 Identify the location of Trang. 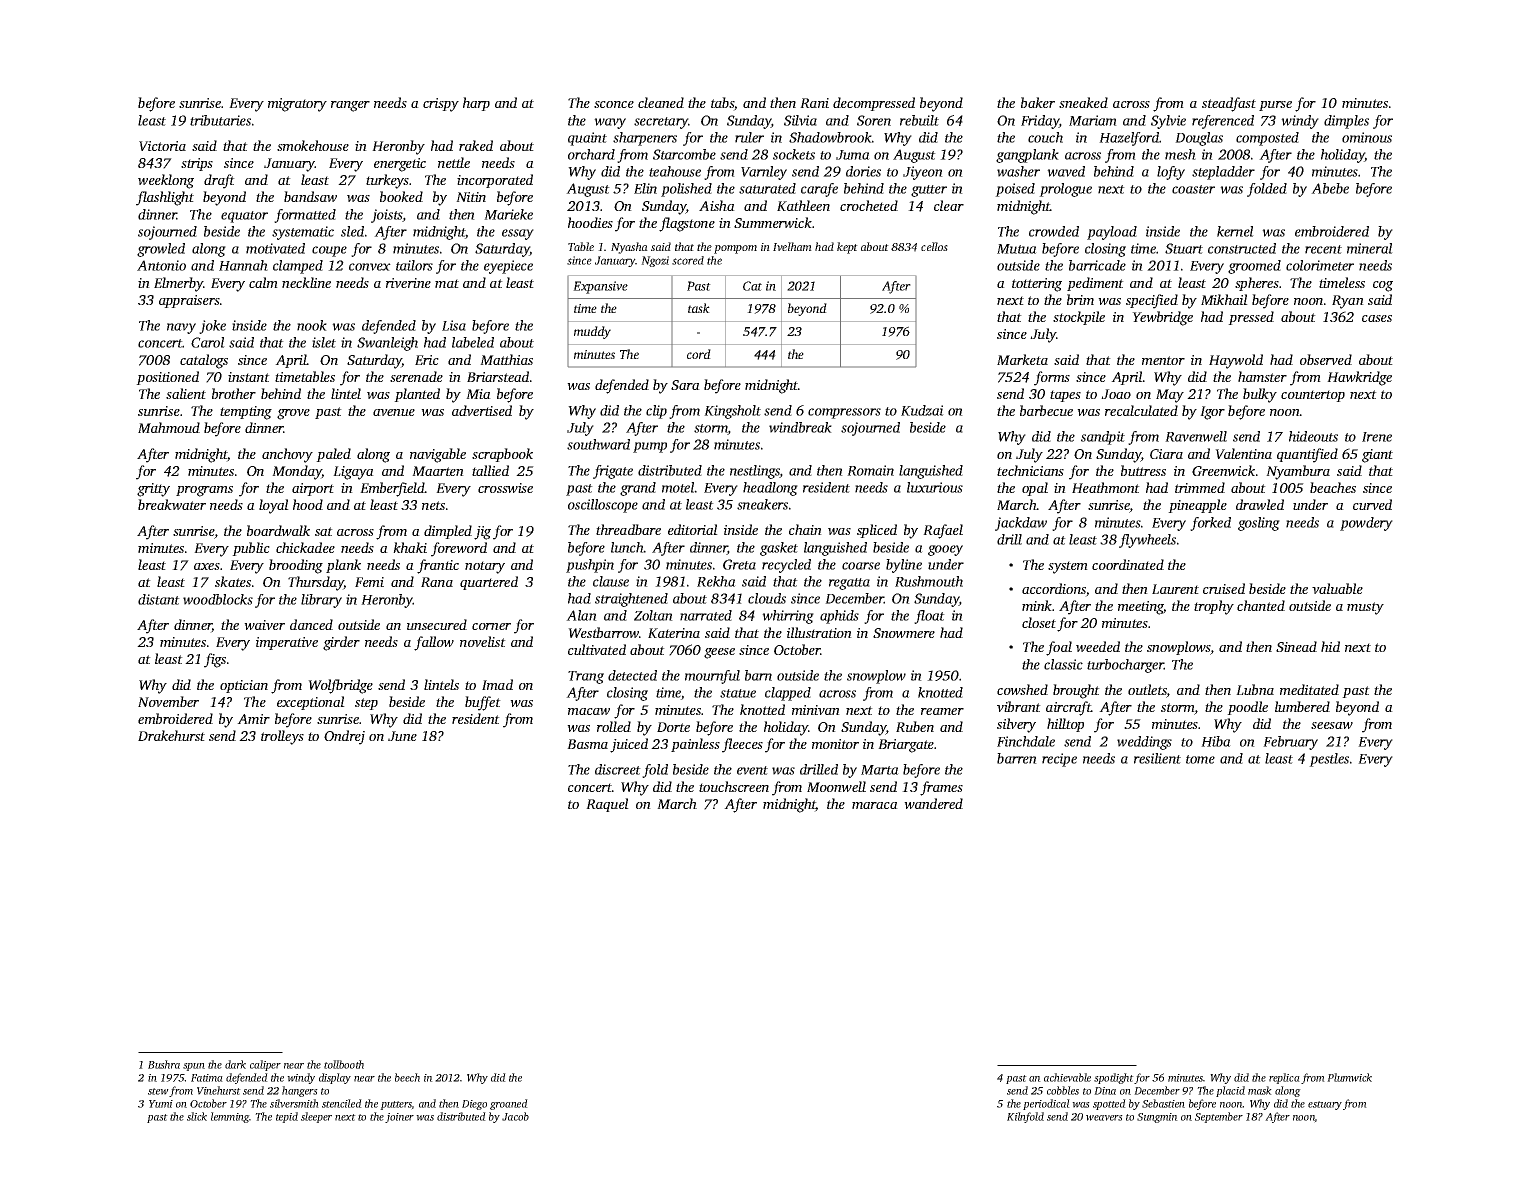
(586, 677).
